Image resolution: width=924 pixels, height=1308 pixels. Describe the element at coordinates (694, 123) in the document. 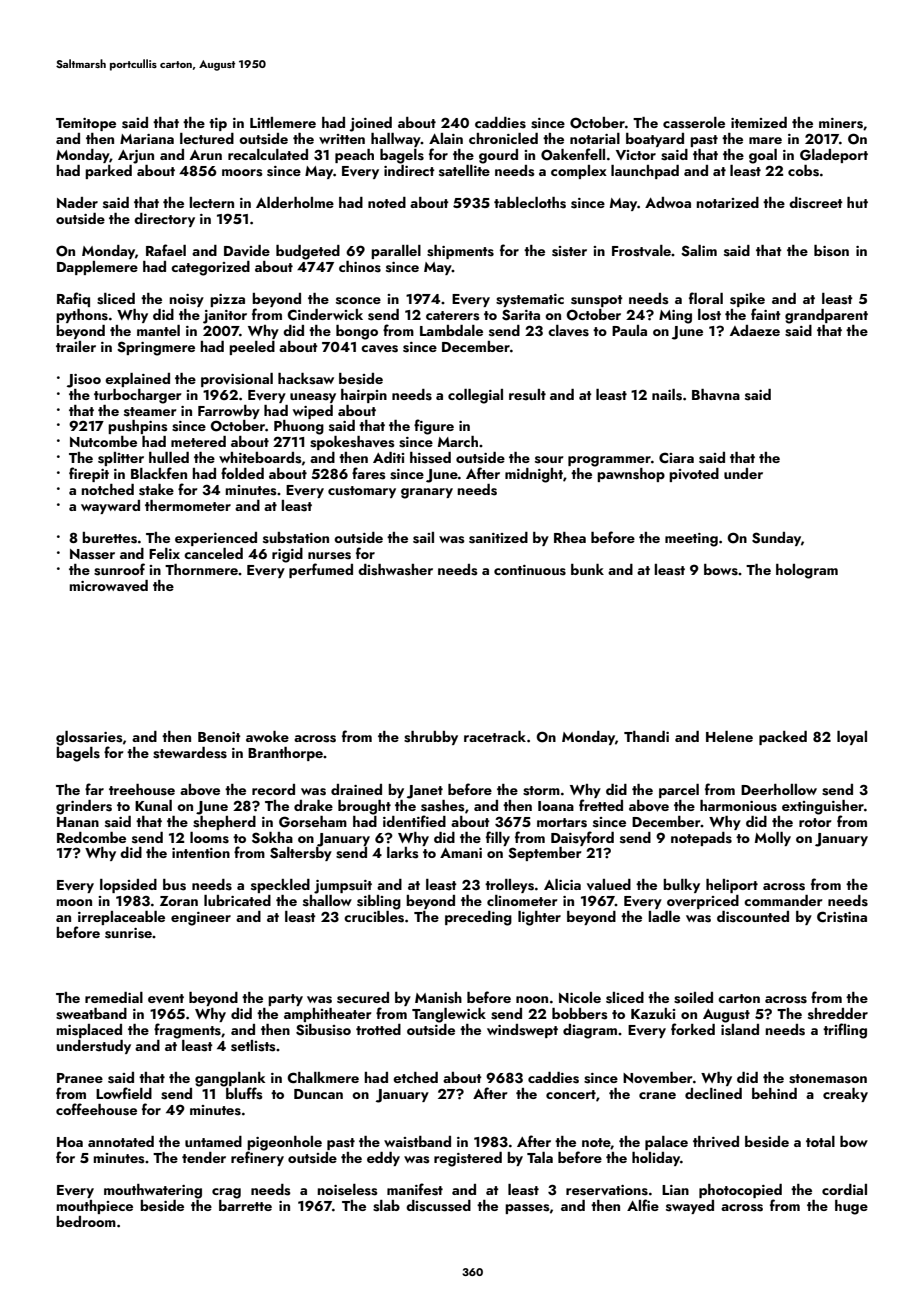

I see `casserole` at that location.
